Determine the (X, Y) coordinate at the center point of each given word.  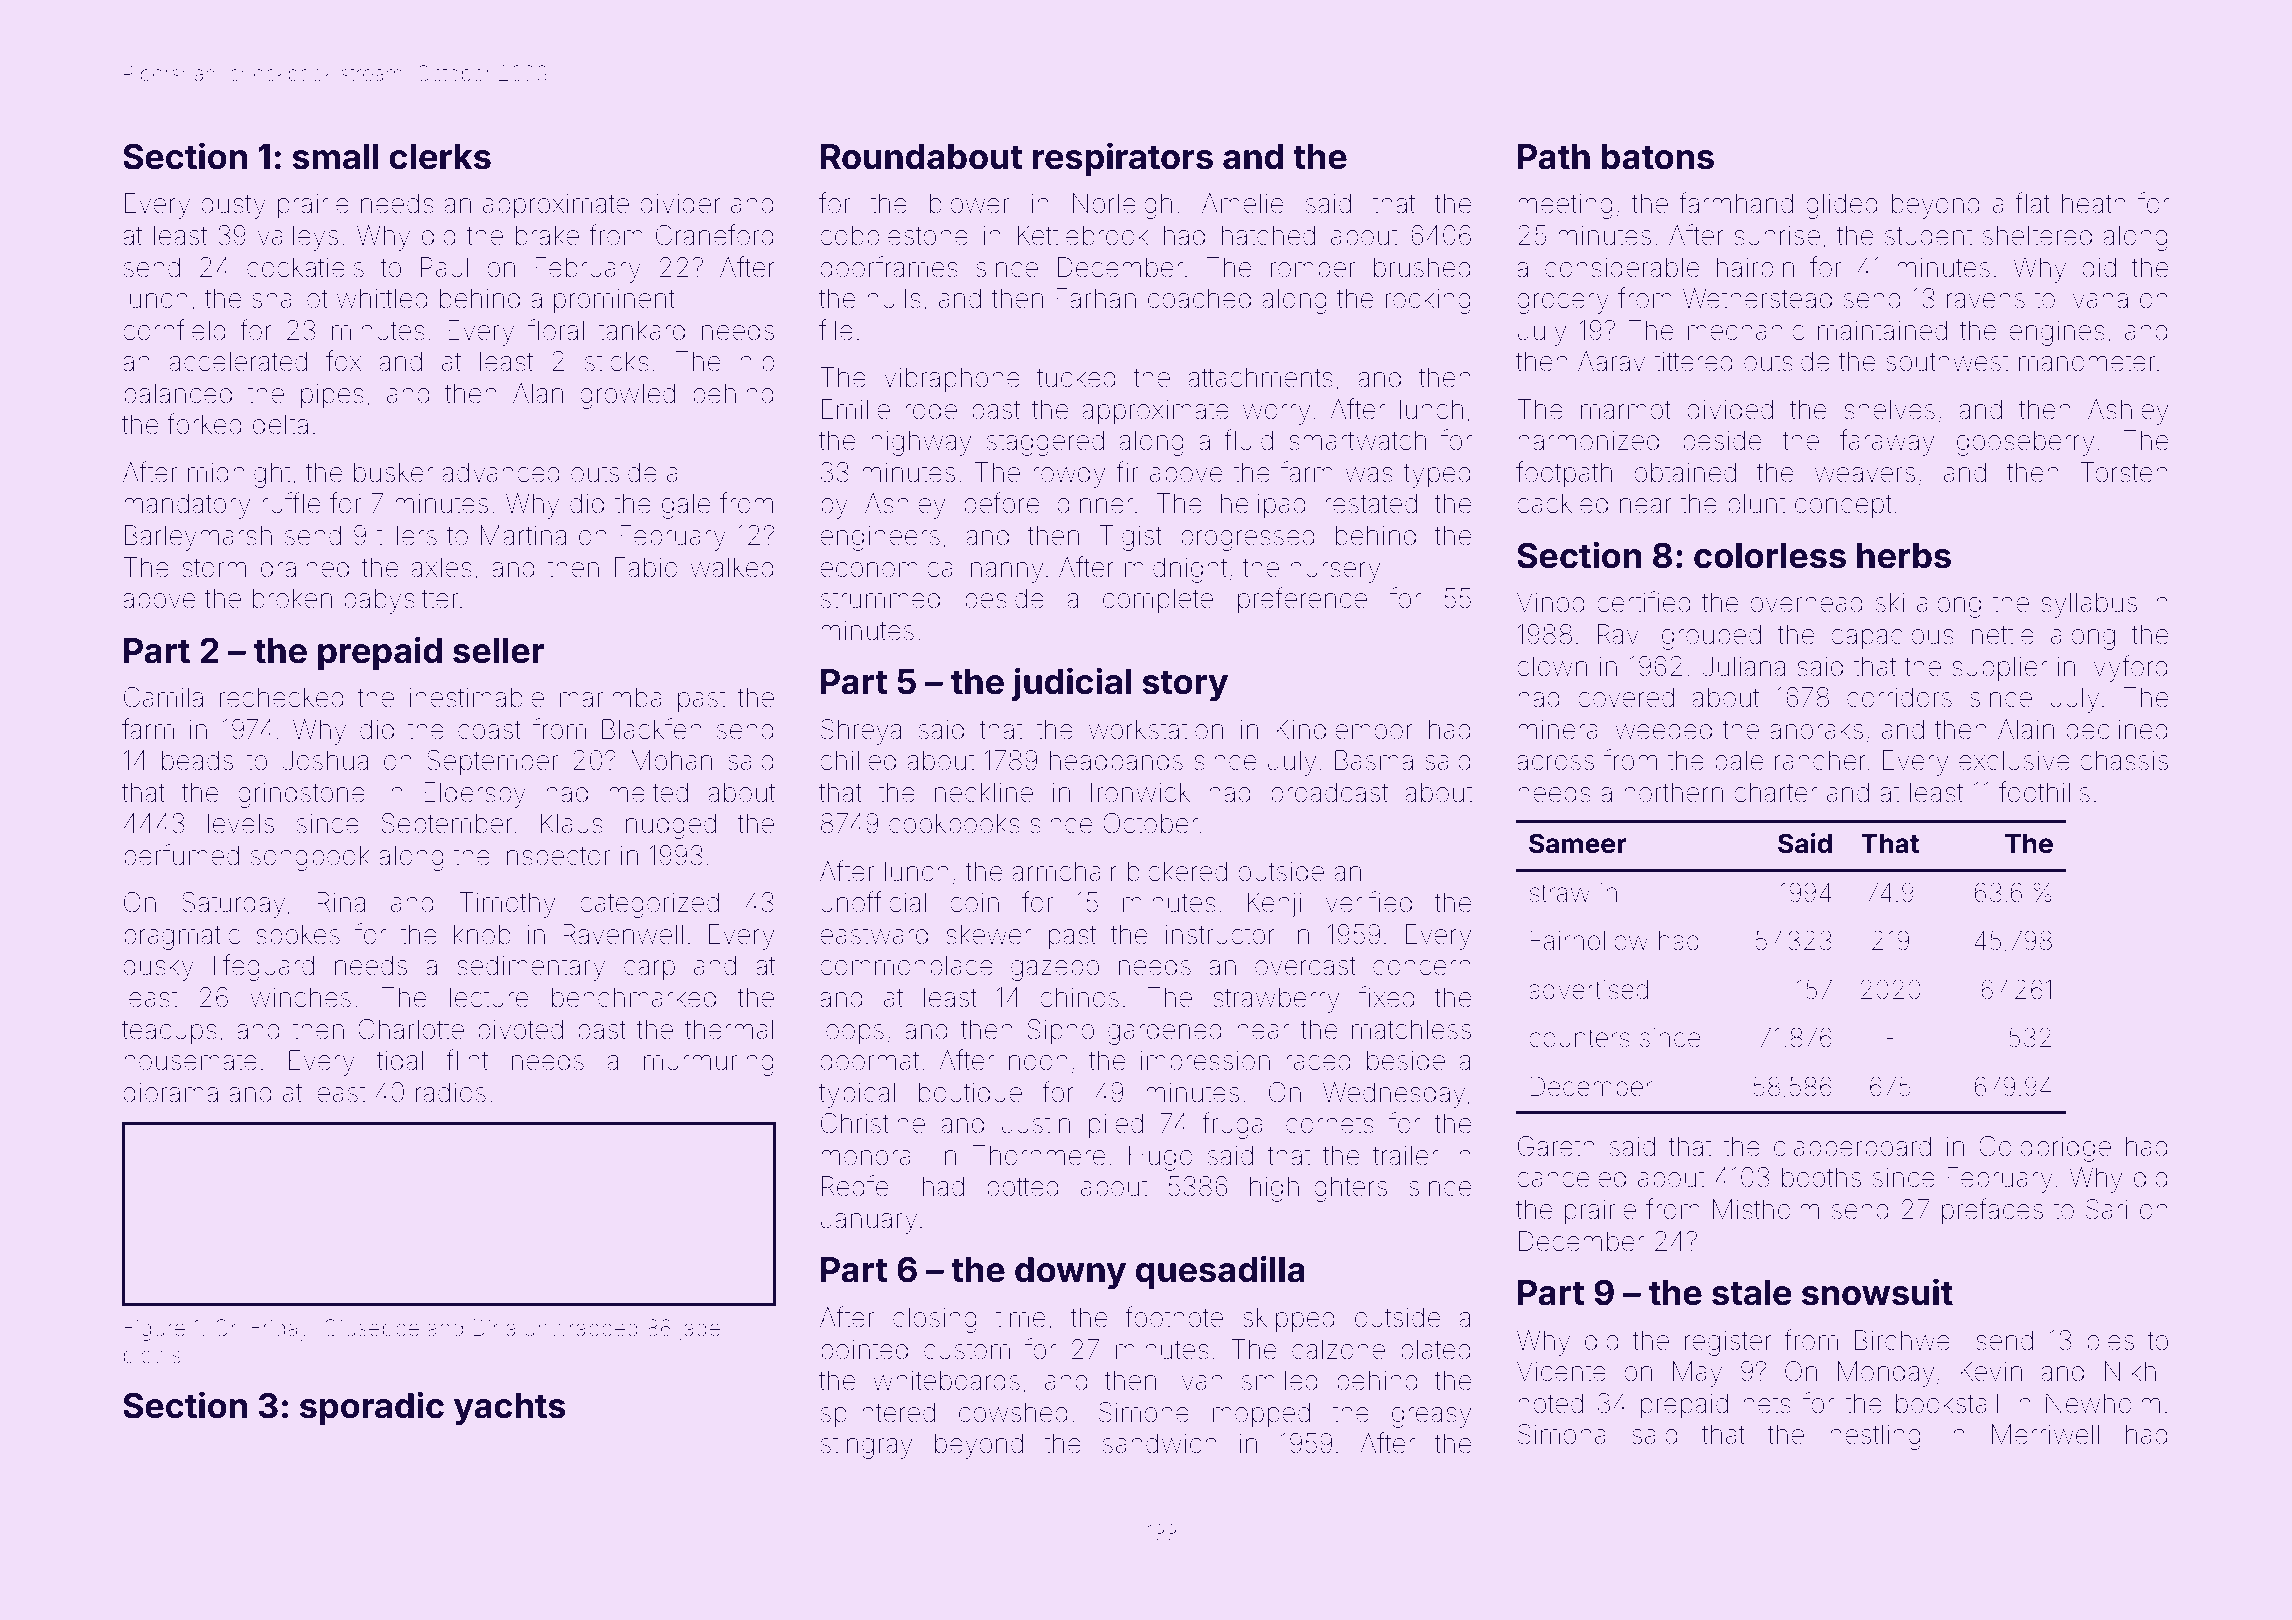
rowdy (1069, 475)
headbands (1116, 760)
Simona (1562, 1434)
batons (1657, 157)
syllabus (2089, 605)
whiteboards (946, 1380)
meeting (1565, 206)
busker (393, 472)
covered (1626, 697)
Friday (281, 1330)
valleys (298, 238)
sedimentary (531, 968)
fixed (1387, 997)
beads (197, 760)
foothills (2044, 792)
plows (152, 1357)
